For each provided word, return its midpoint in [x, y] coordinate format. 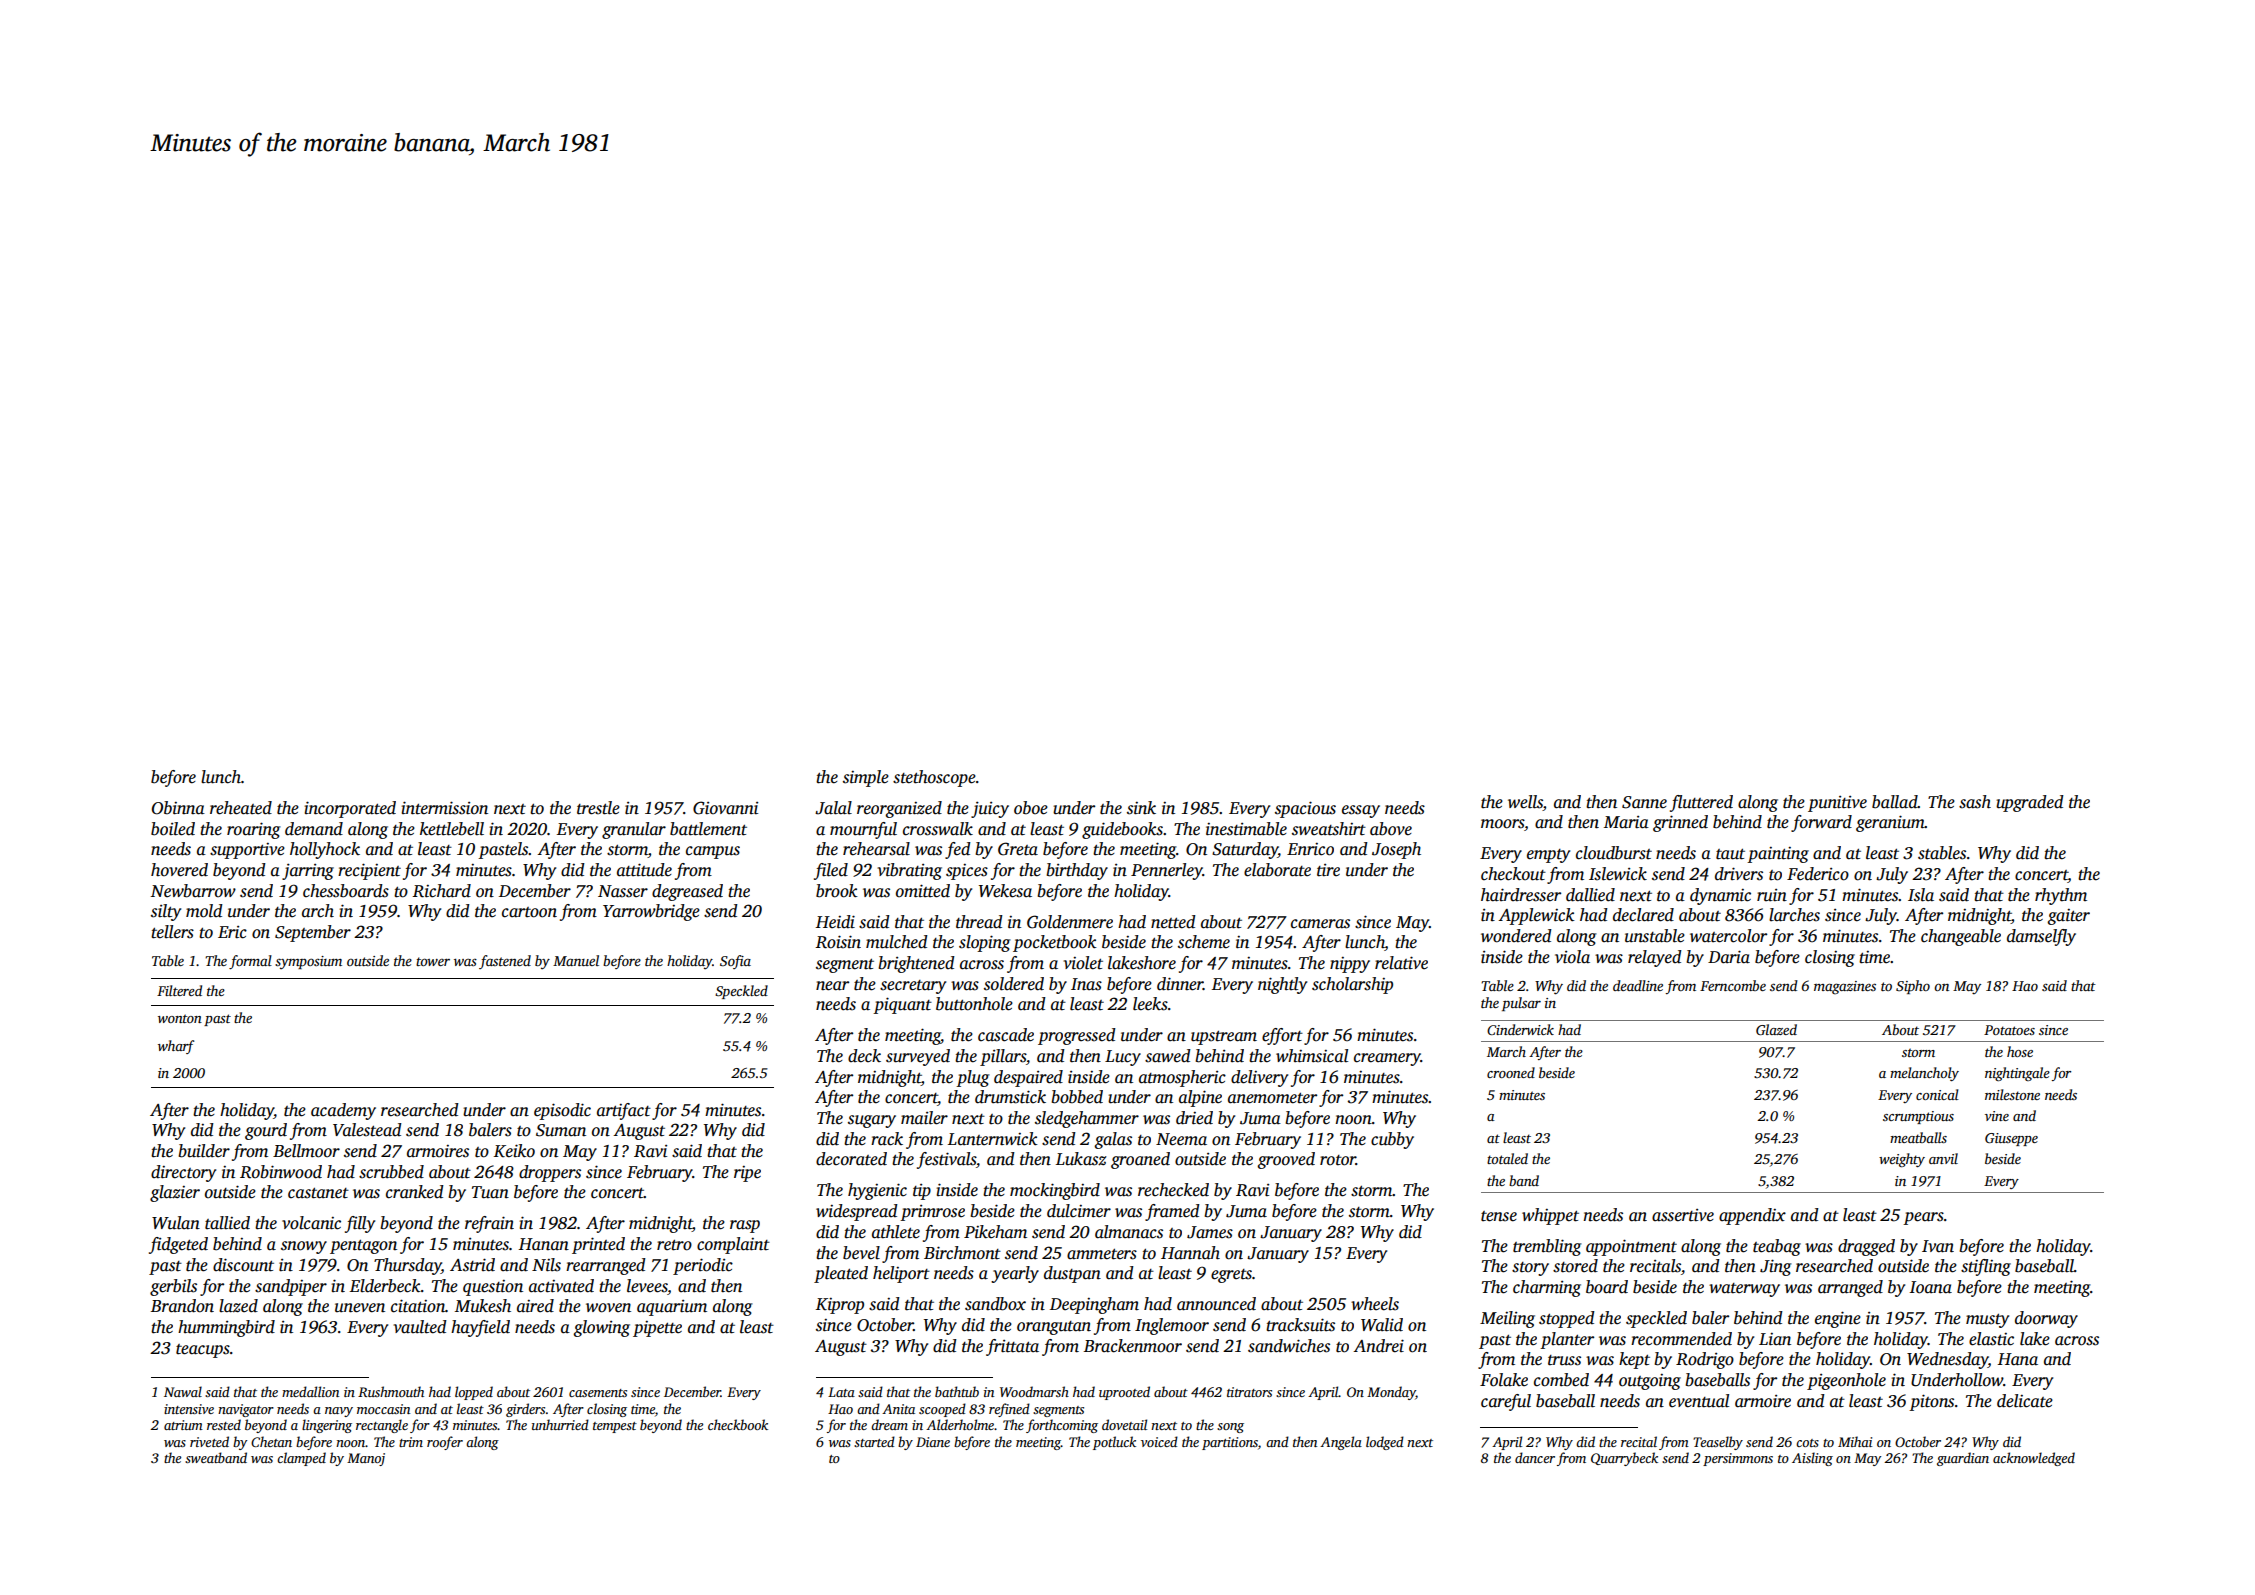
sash [1975, 802]
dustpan [1072, 1274]
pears [1923, 1218]
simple [866, 778]
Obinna [178, 808]
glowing [601, 1328]
